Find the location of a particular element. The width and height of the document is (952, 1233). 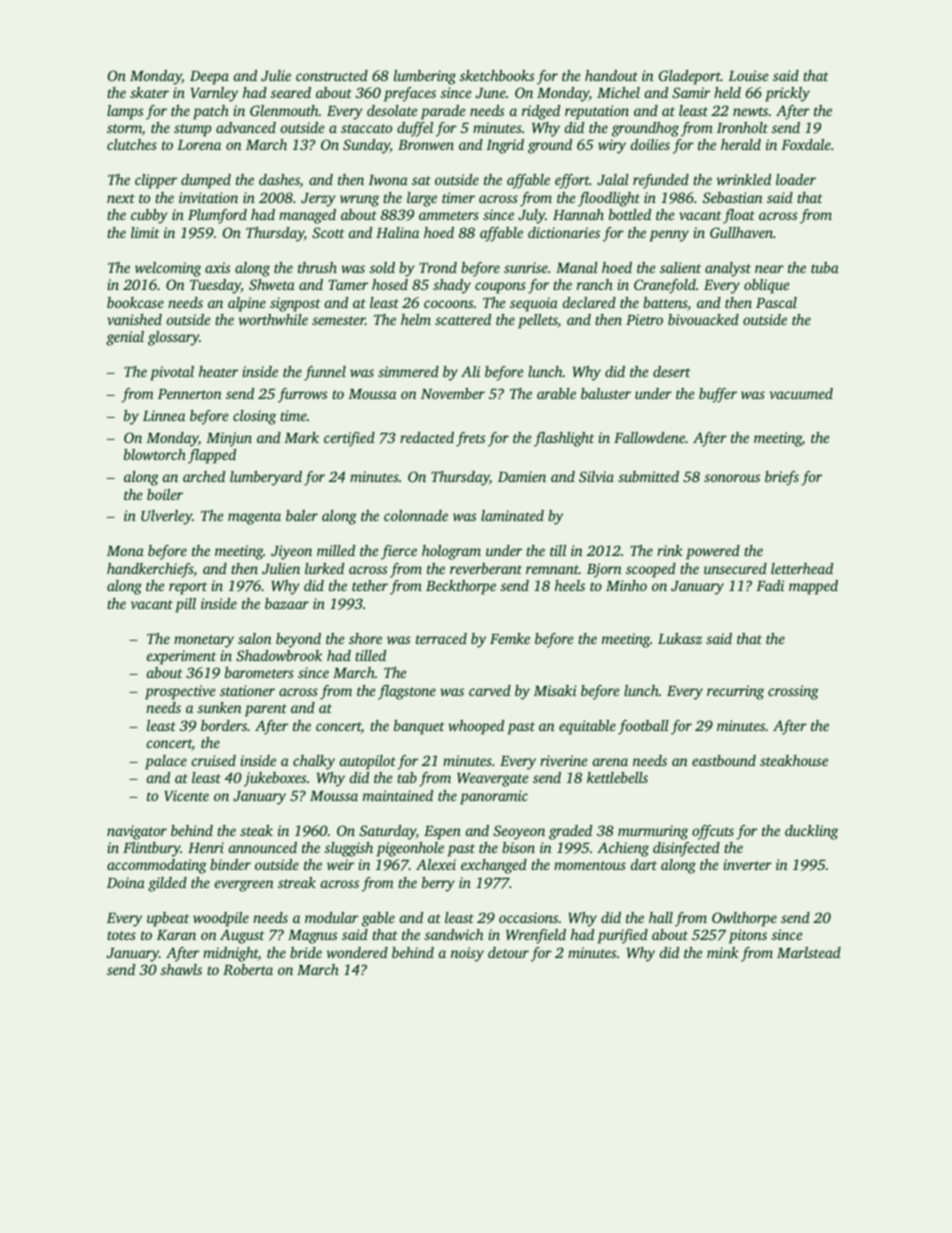

blowtorch is located at coordinates (155, 454).
